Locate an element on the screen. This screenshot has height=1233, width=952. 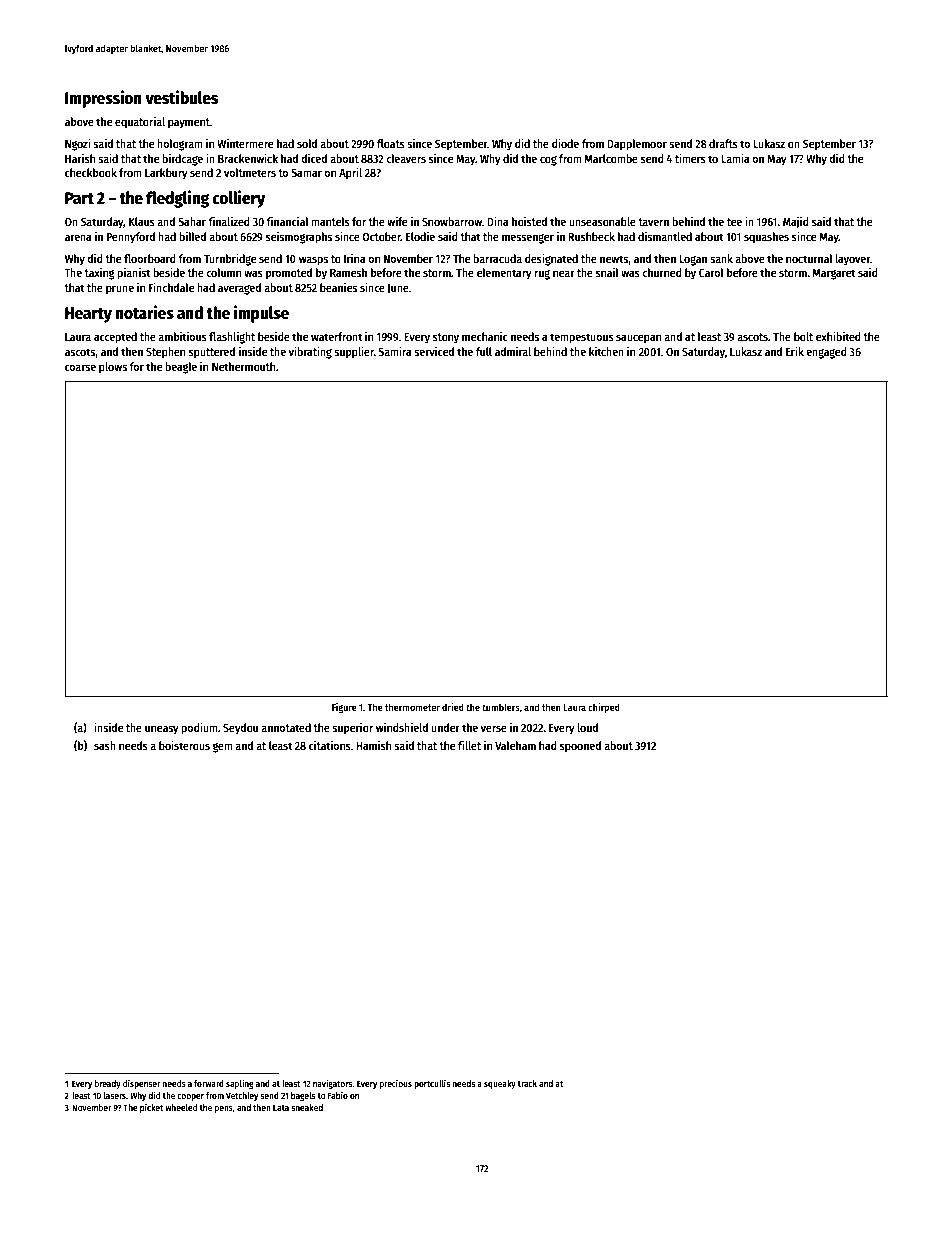
track is located at coordinates (527, 1083).
